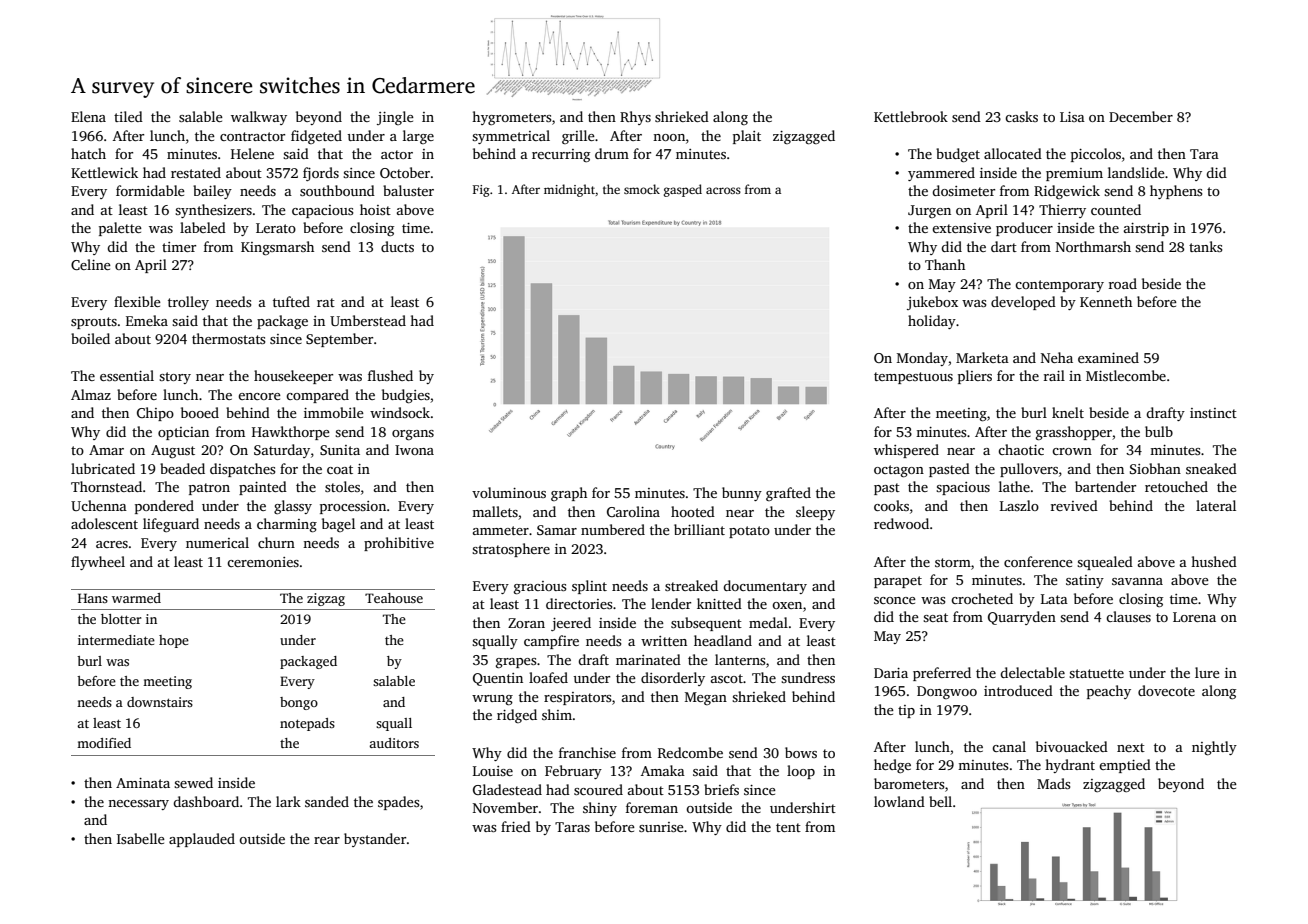 Image resolution: width=1308 pixels, height=924 pixels. What do you see at coordinates (1021, 116) in the screenshot?
I see `casks` at bounding box center [1021, 116].
